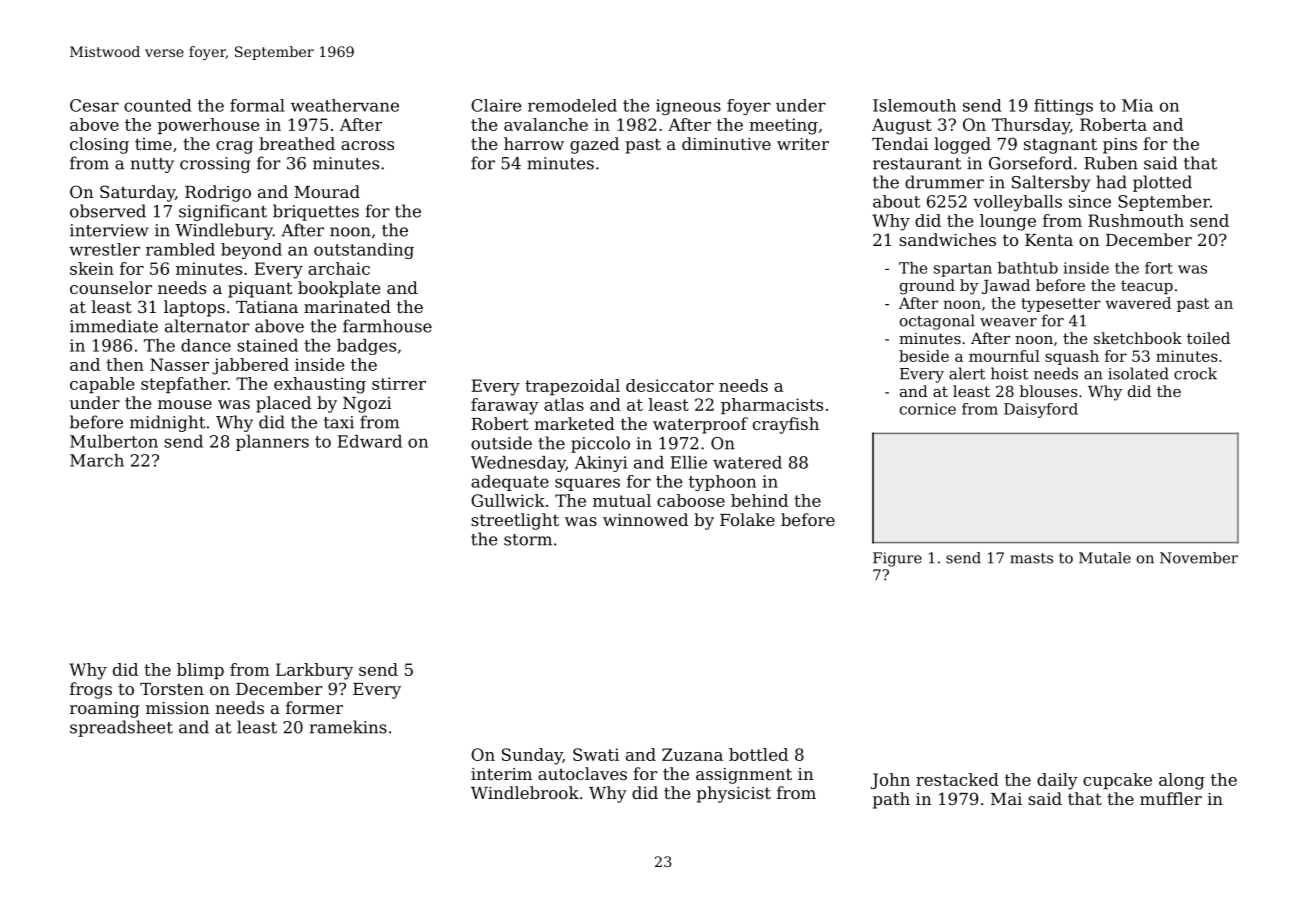  Describe the element at coordinates (348, 727) in the screenshot. I see `ramekins` at that location.
